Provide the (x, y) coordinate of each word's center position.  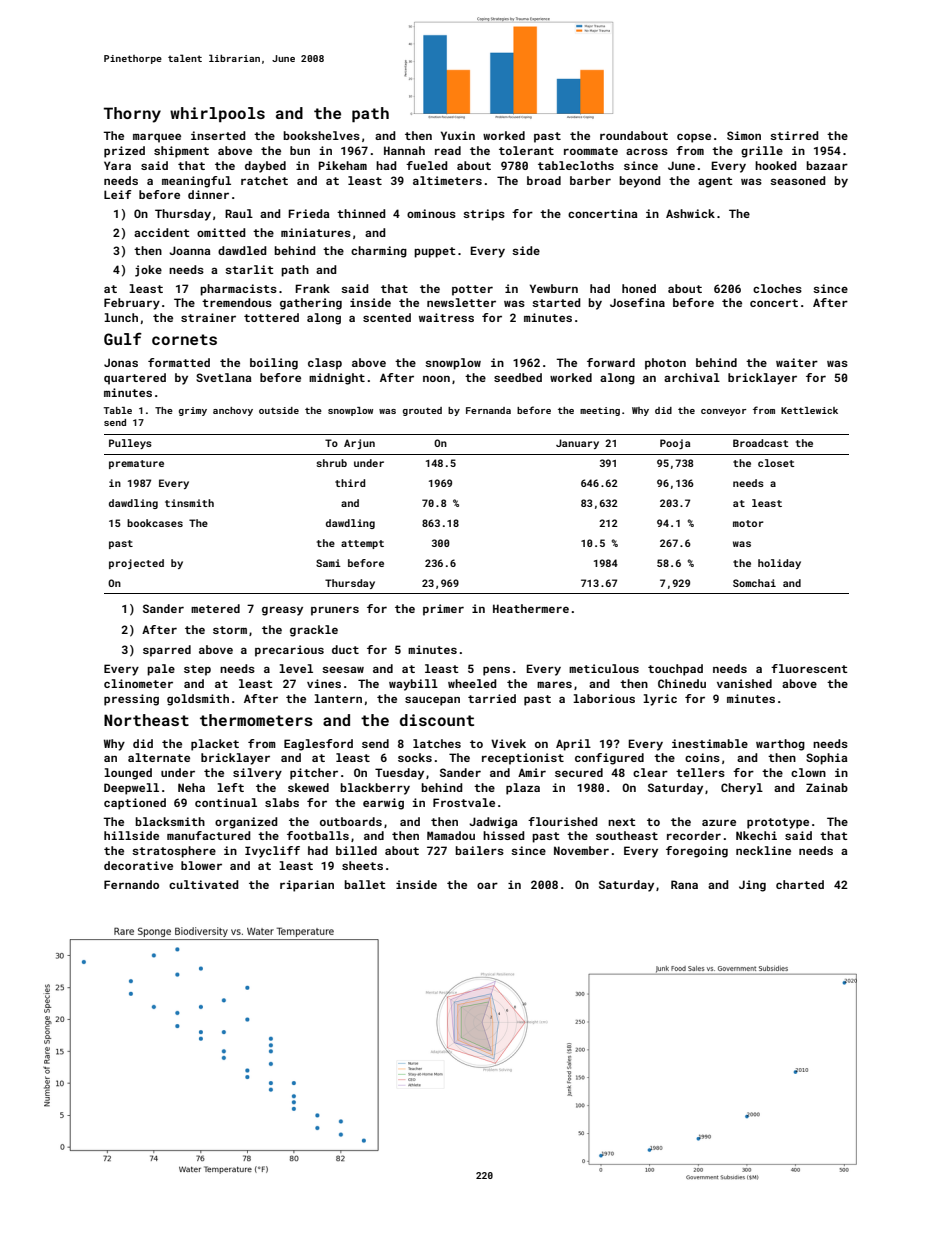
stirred (794, 135)
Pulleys (130, 444)
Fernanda (488, 410)
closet (776, 463)
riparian (307, 886)
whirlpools (217, 114)
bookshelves (321, 135)
